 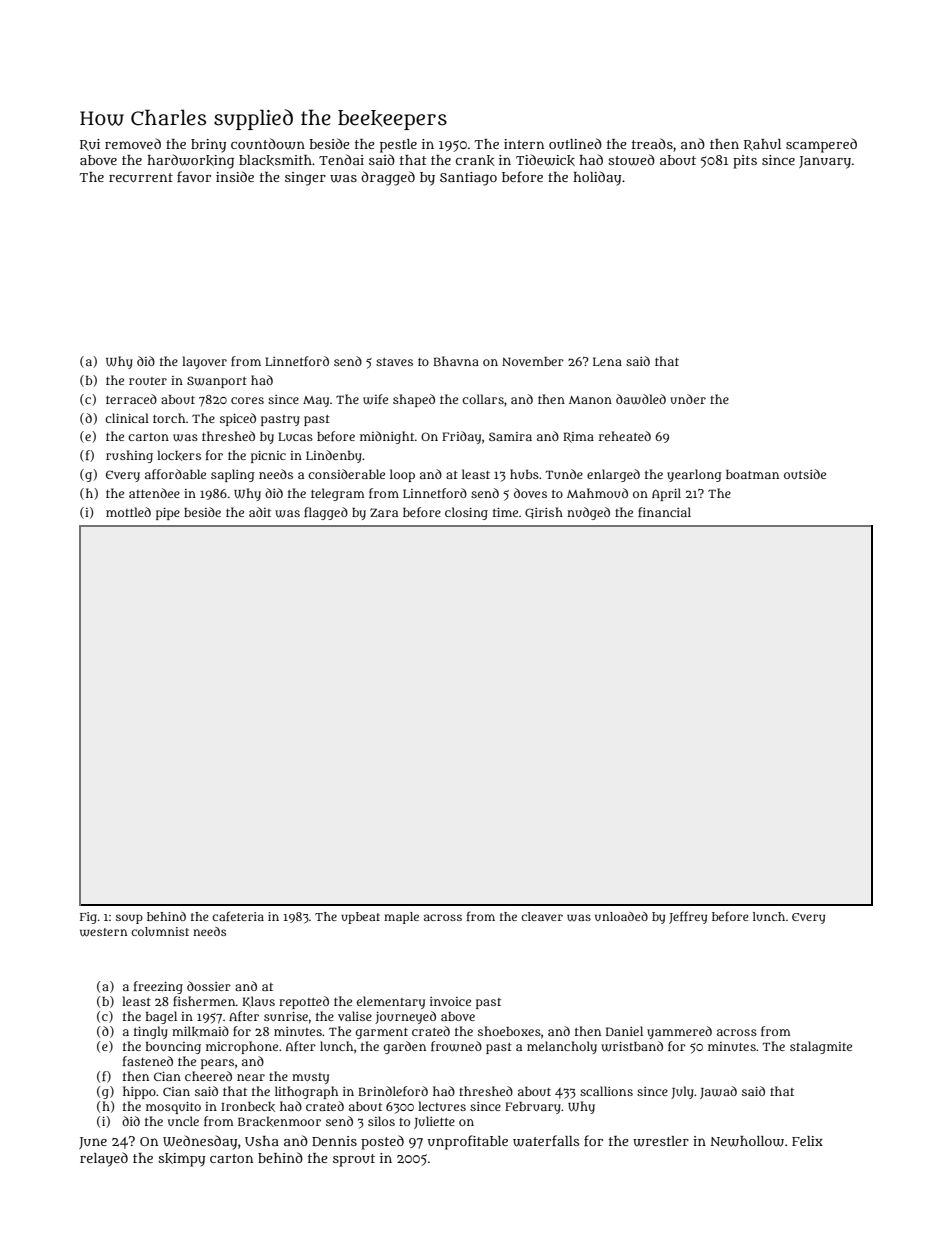 What do you see at coordinates (268, 457) in the screenshot?
I see `picnic` at bounding box center [268, 457].
